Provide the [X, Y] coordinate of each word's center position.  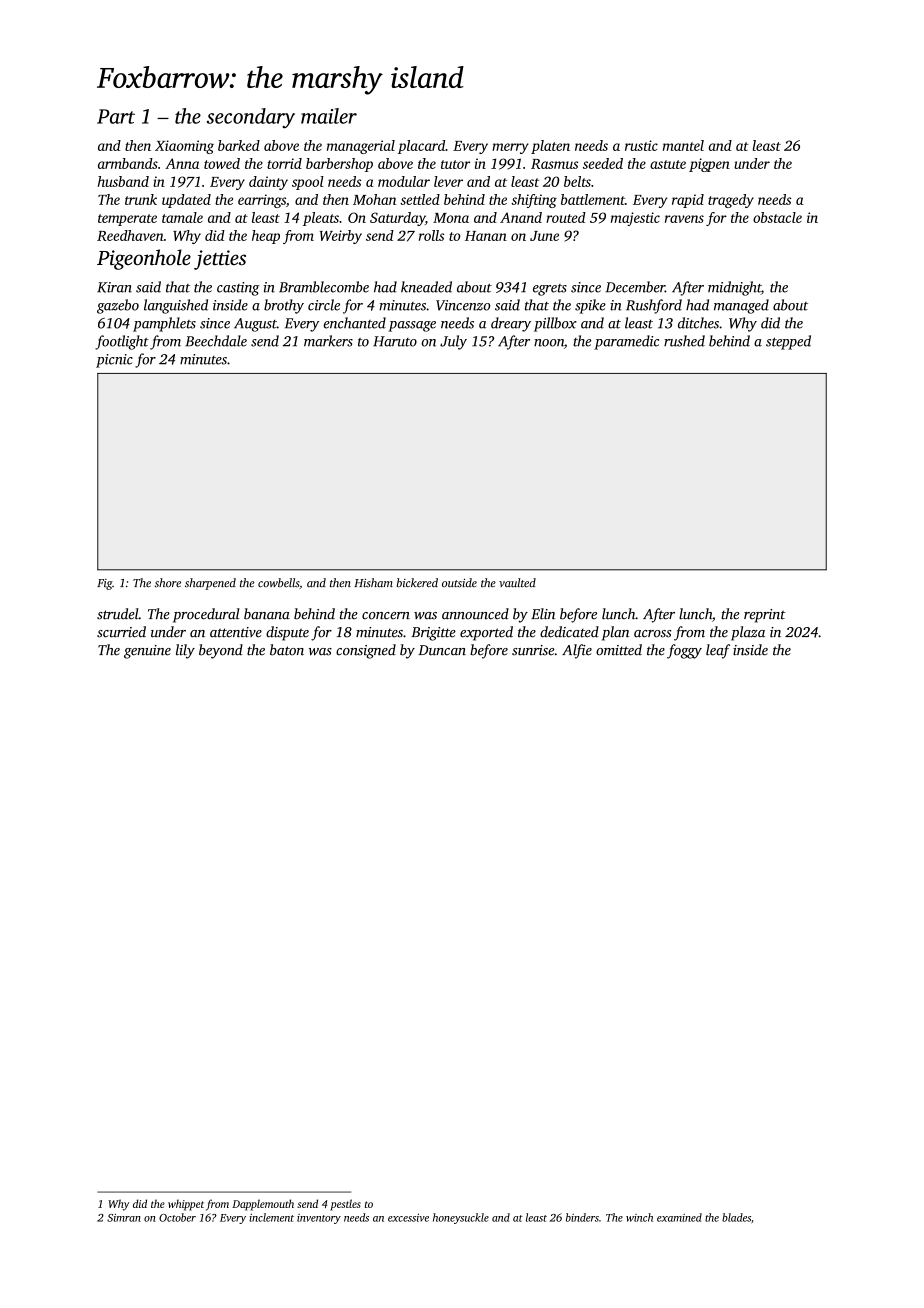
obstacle [777, 217]
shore [168, 582]
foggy [684, 651]
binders [582, 1217]
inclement [271, 1217]
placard [421, 147]
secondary [251, 118]
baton [287, 650]
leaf [718, 651]
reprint [765, 616]
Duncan [442, 650]
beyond [221, 651]
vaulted [517, 582]
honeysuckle [461, 1218]
